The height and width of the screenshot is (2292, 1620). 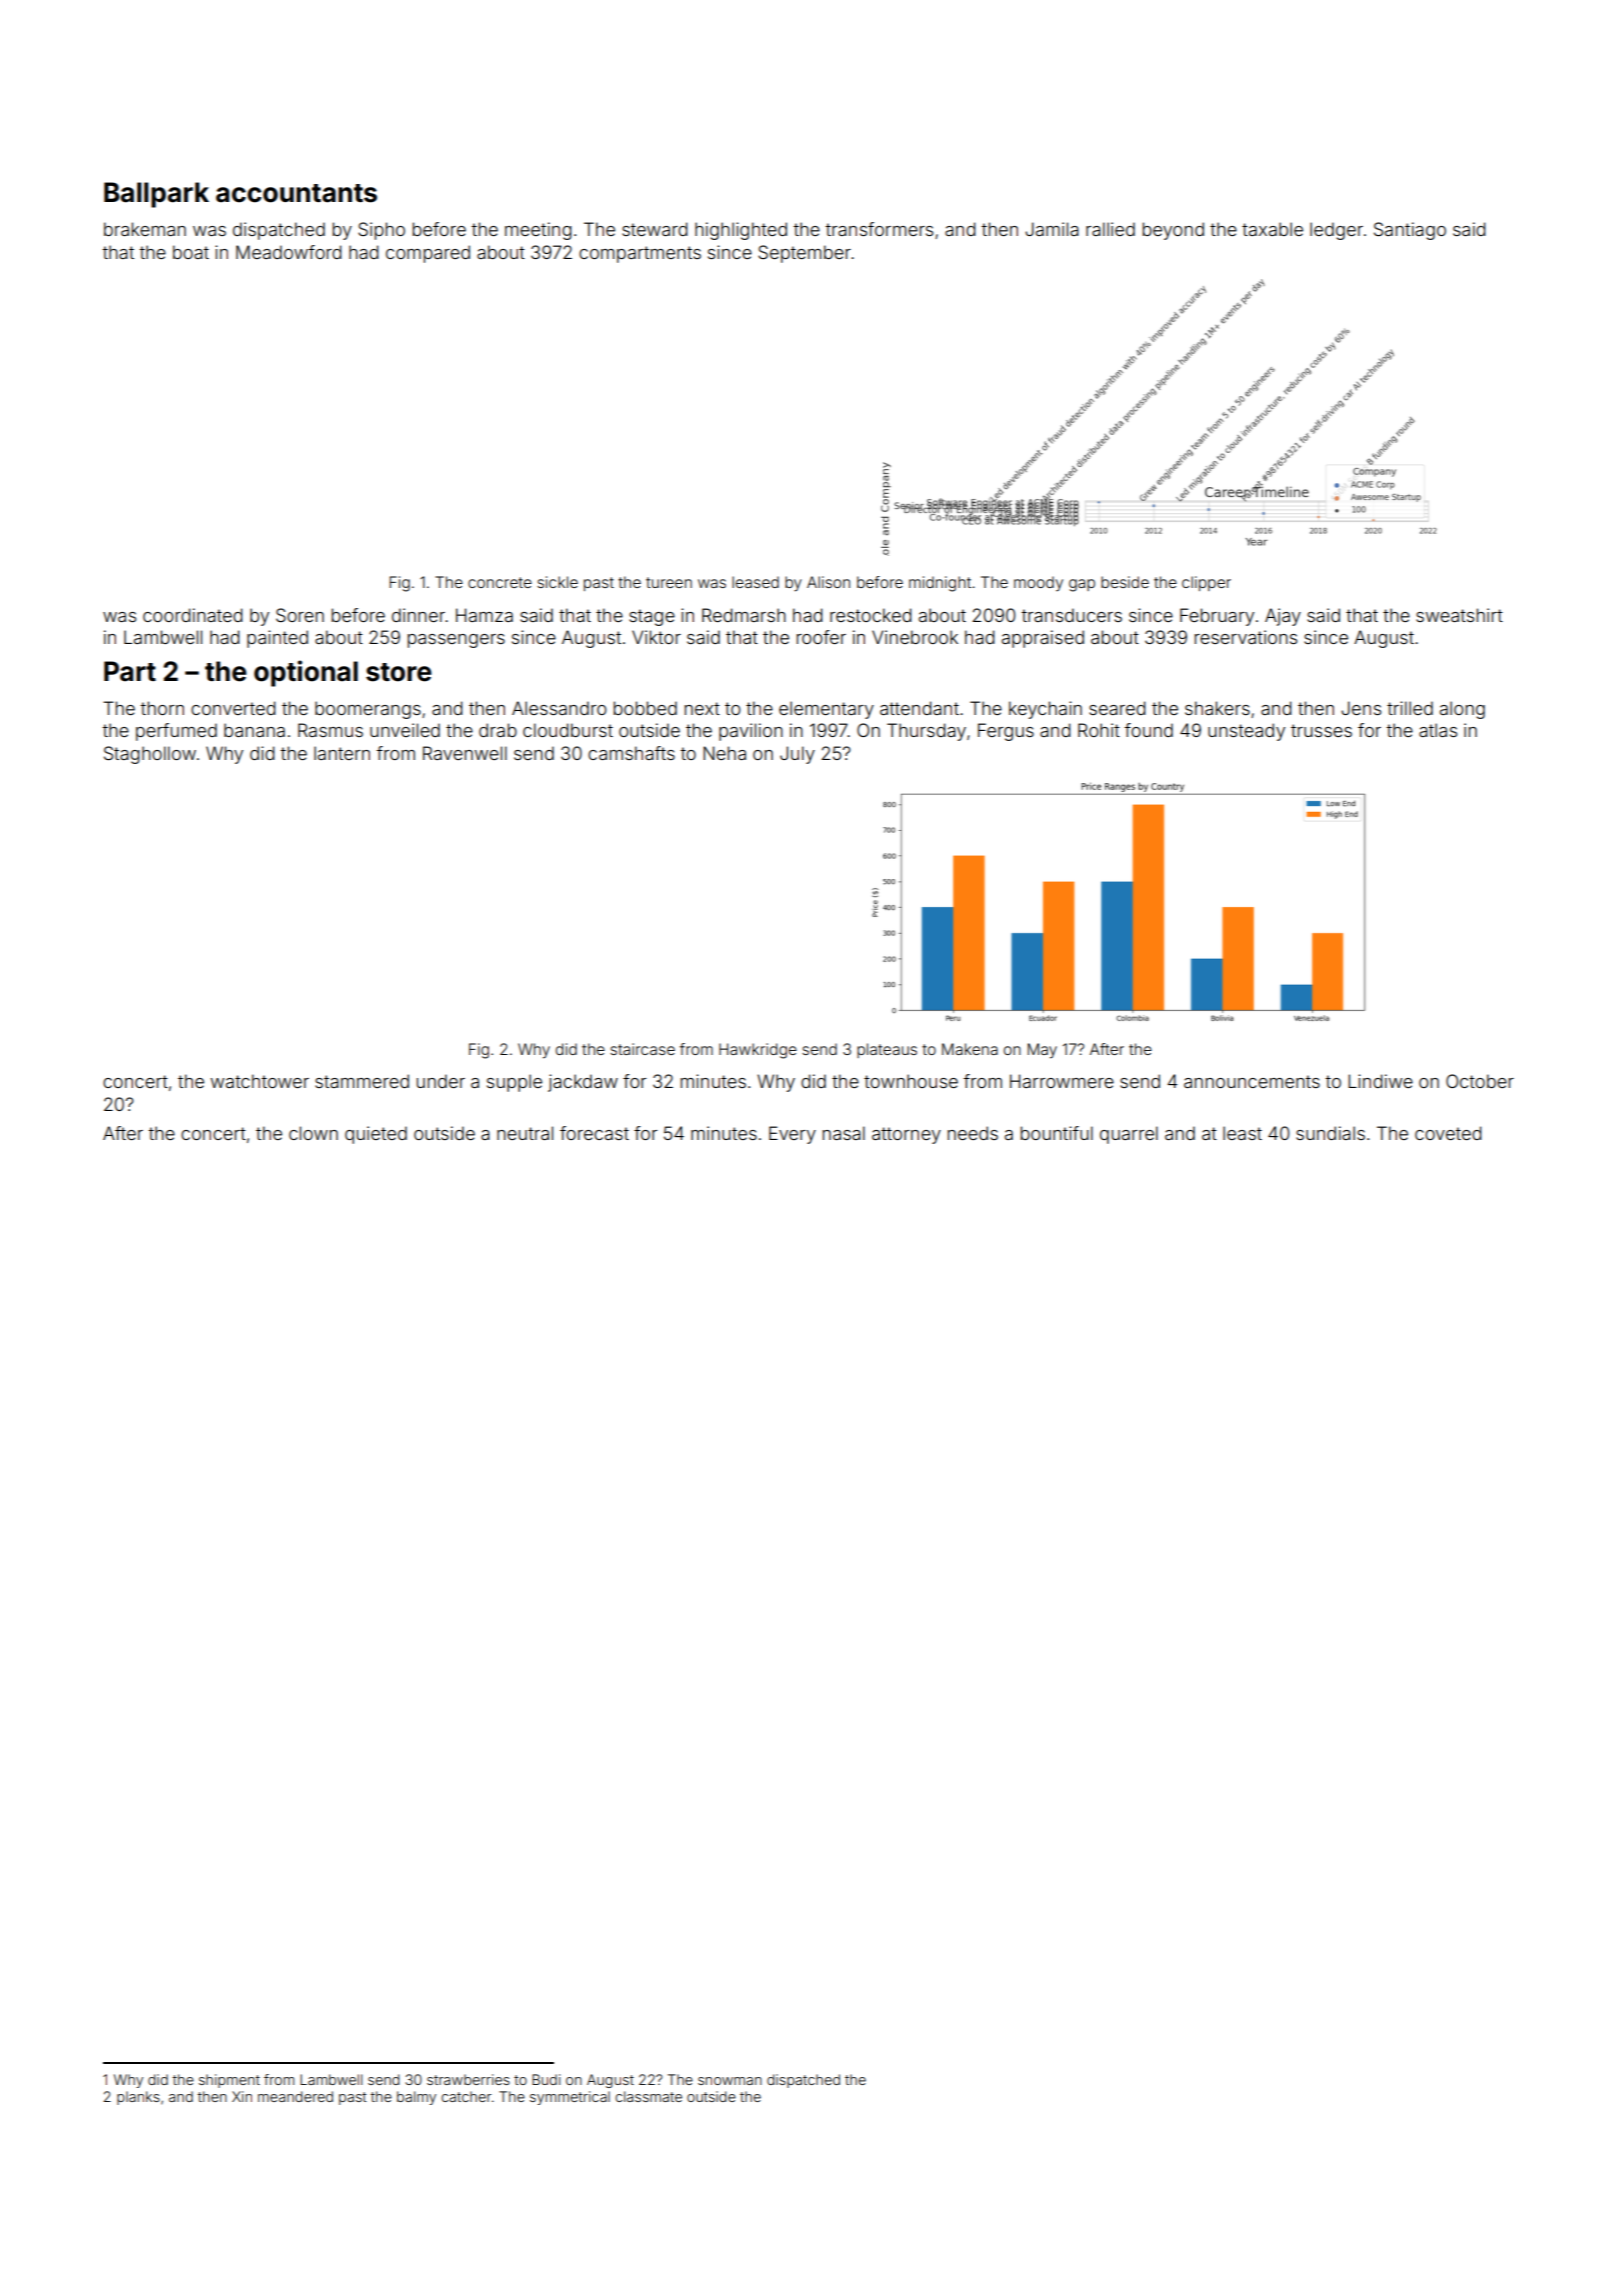 I want to click on clown, so click(x=313, y=1133).
